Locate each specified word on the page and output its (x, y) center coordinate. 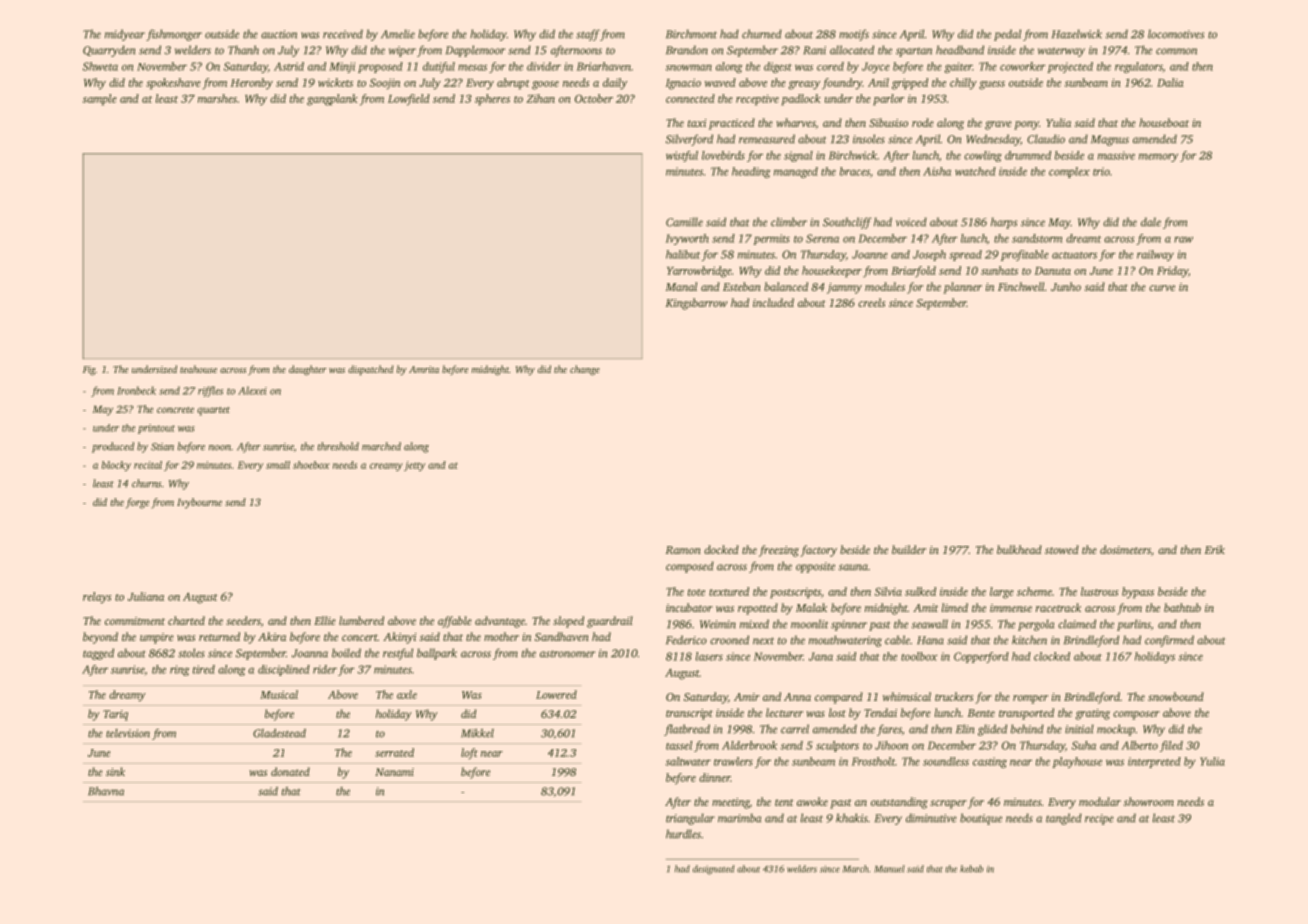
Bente (981, 713)
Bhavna (106, 791)
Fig (89, 371)
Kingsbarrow (696, 304)
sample (100, 100)
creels (871, 302)
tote (696, 592)
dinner (715, 777)
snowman (688, 67)
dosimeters (1125, 549)
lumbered (361, 620)
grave (998, 125)
